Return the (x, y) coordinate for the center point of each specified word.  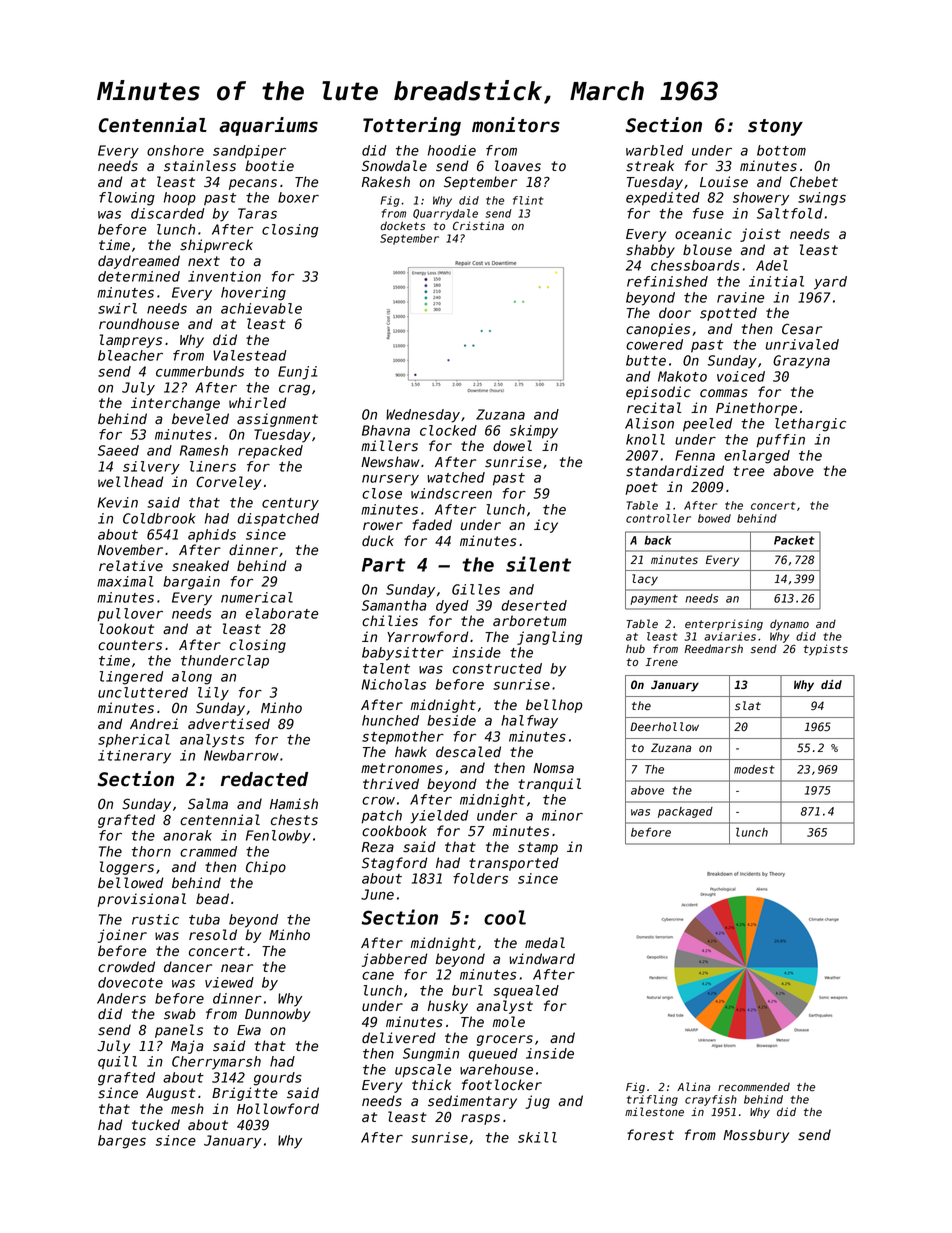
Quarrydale (445, 214)
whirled (258, 403)
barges (122, 1142)
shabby (650, 251)
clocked (448, 430)
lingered (132, 678)
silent (538, 564)
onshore (175, 150)
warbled (654, 150)
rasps (480, 1119)
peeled (708, 425)
